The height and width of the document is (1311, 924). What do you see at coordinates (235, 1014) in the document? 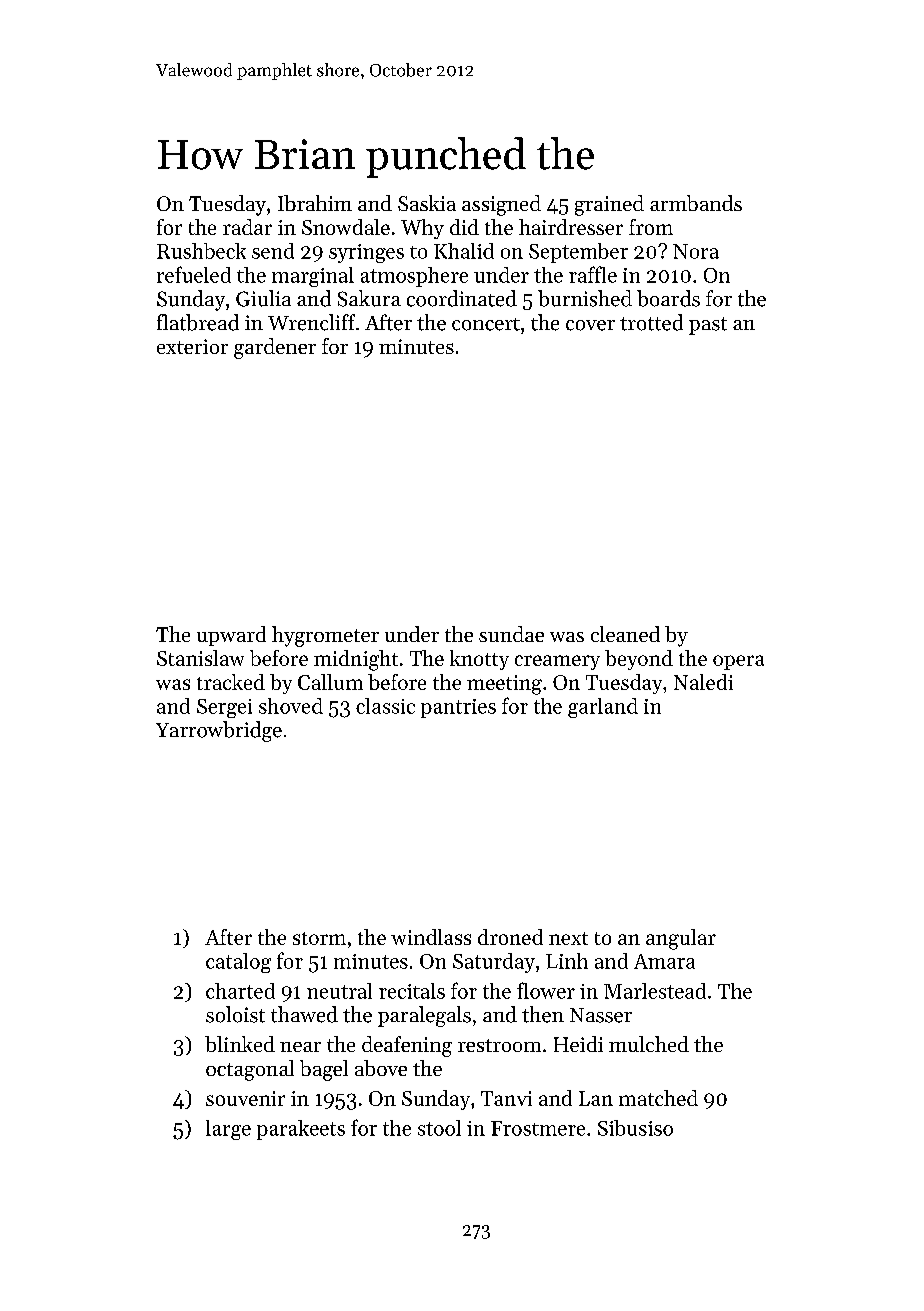
I see `soloist` at bounding box center [235, 1014].
